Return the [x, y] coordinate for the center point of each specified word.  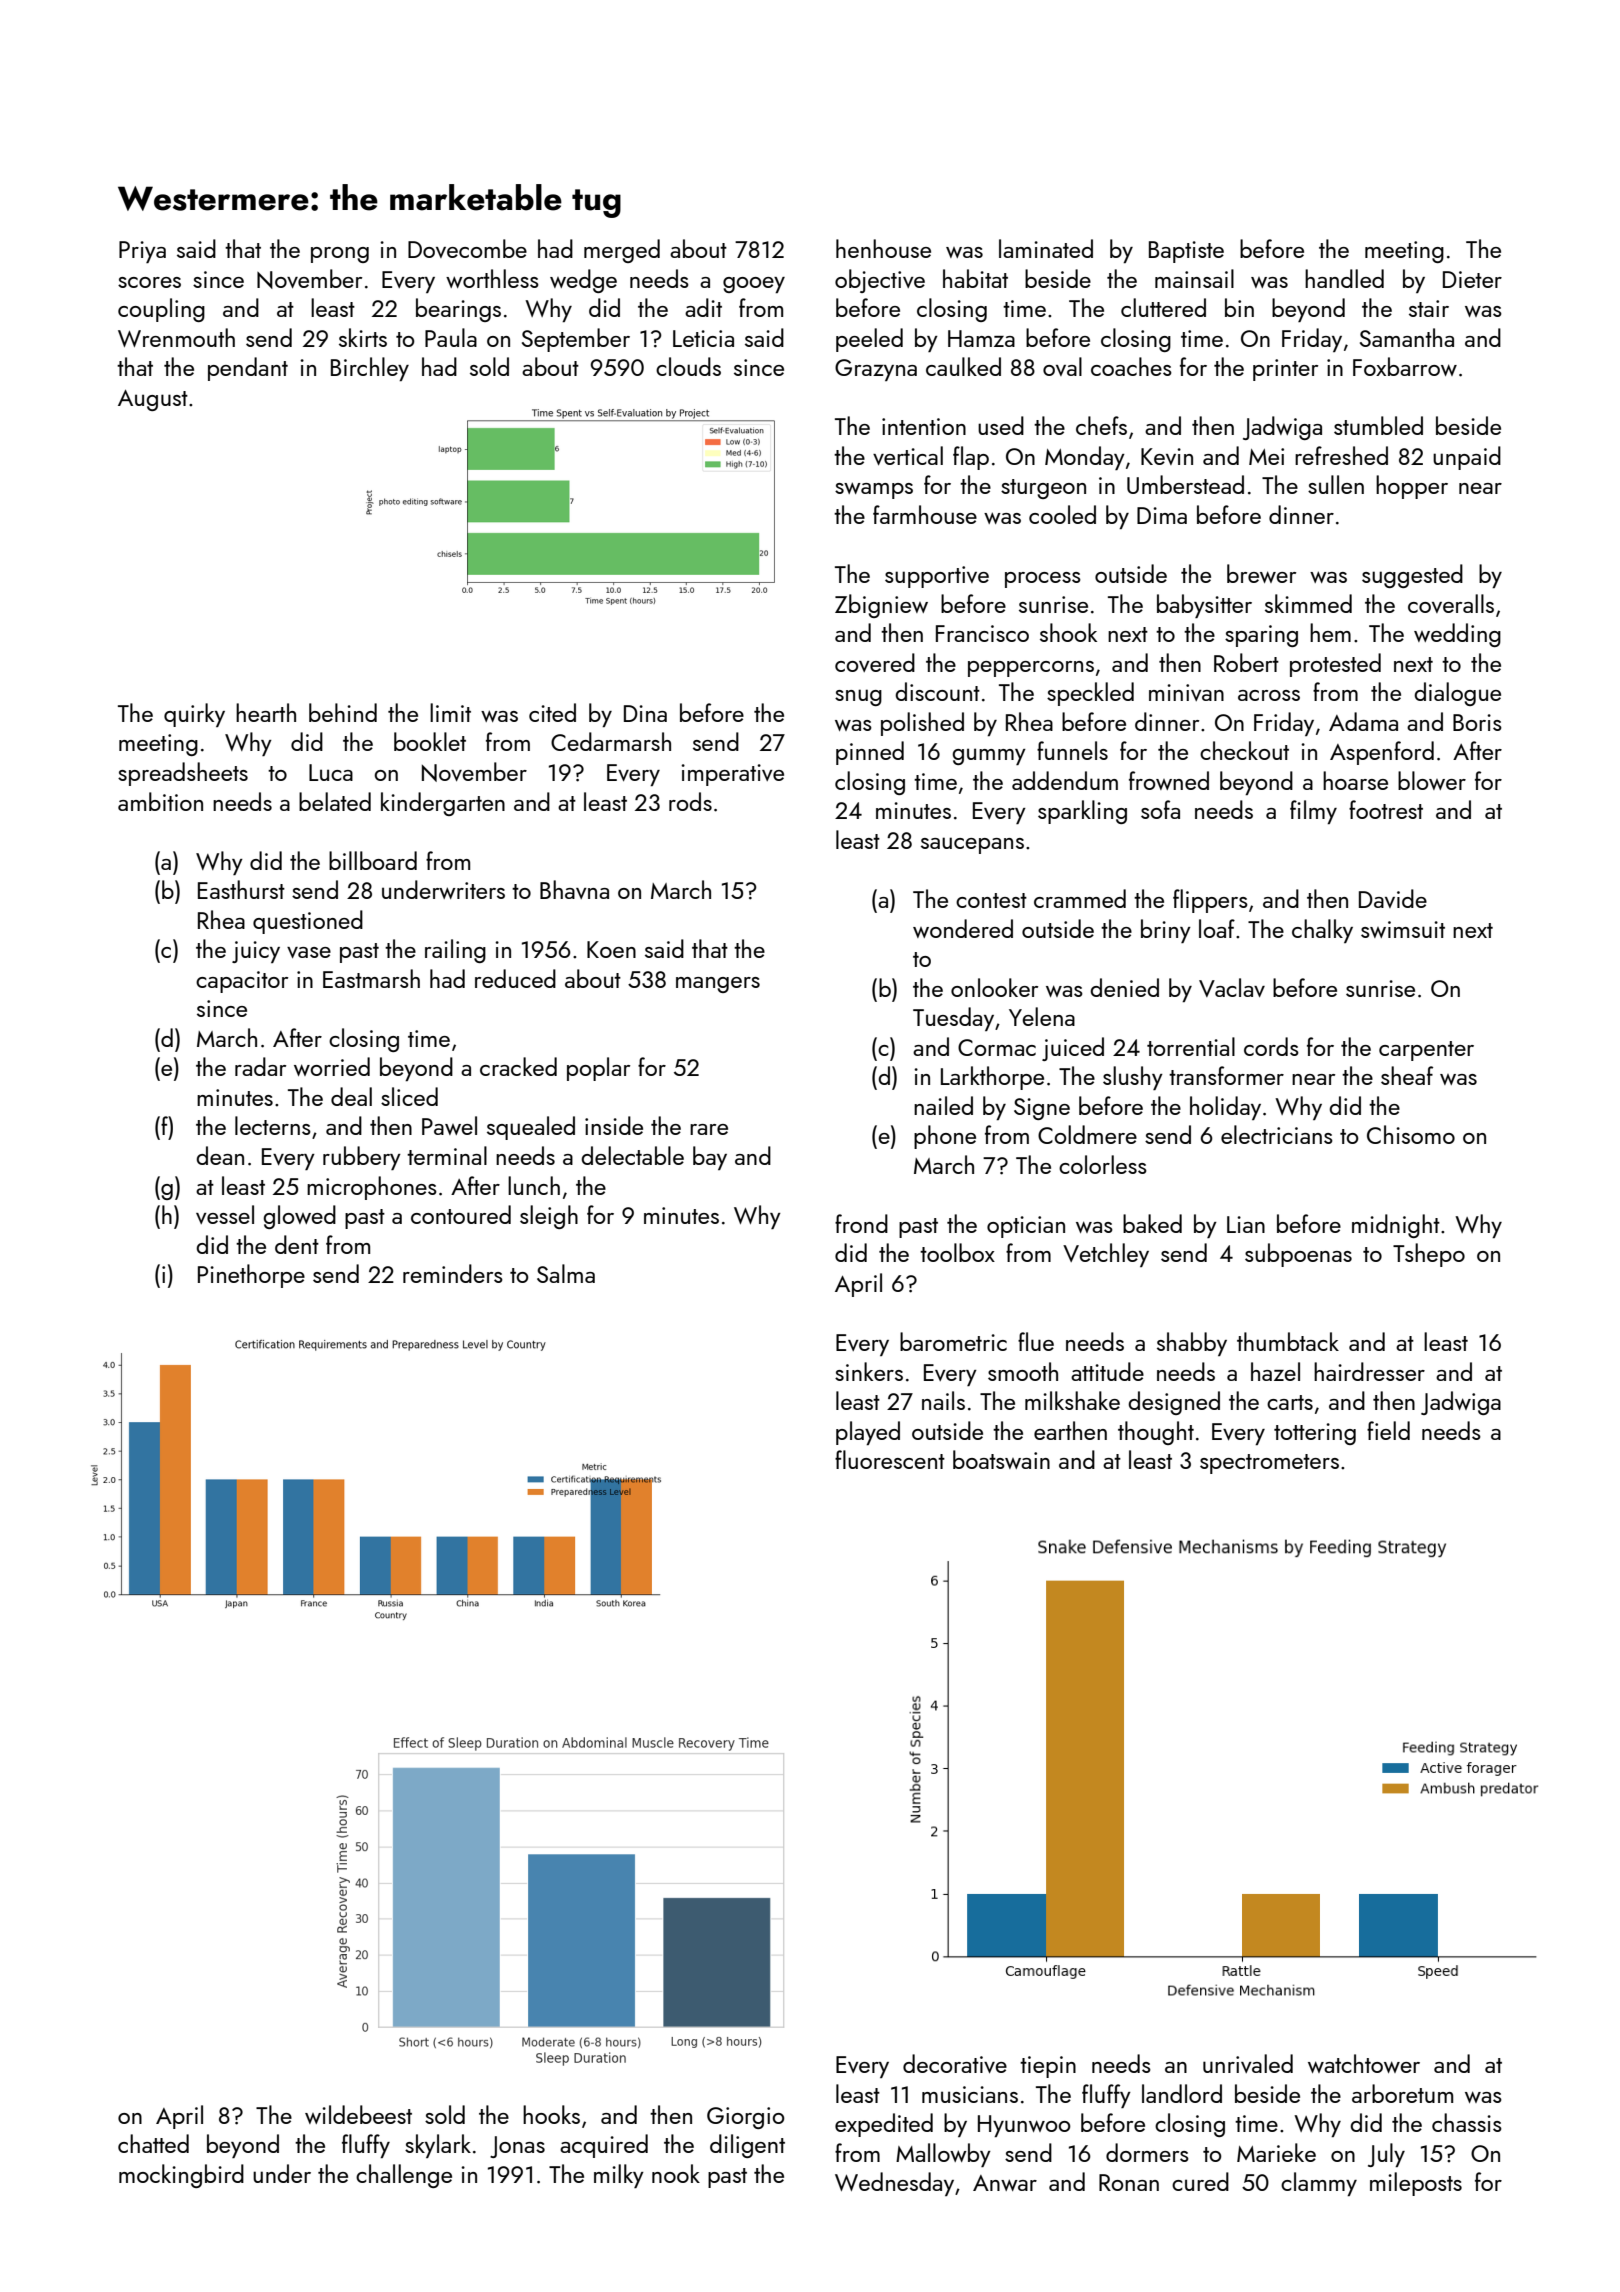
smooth [1023, 1371]
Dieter [1472, 279]
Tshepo [1429, 1255]
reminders [453, 1273]
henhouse [883, 248]
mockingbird [181, 2176]
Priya [142, 252]
